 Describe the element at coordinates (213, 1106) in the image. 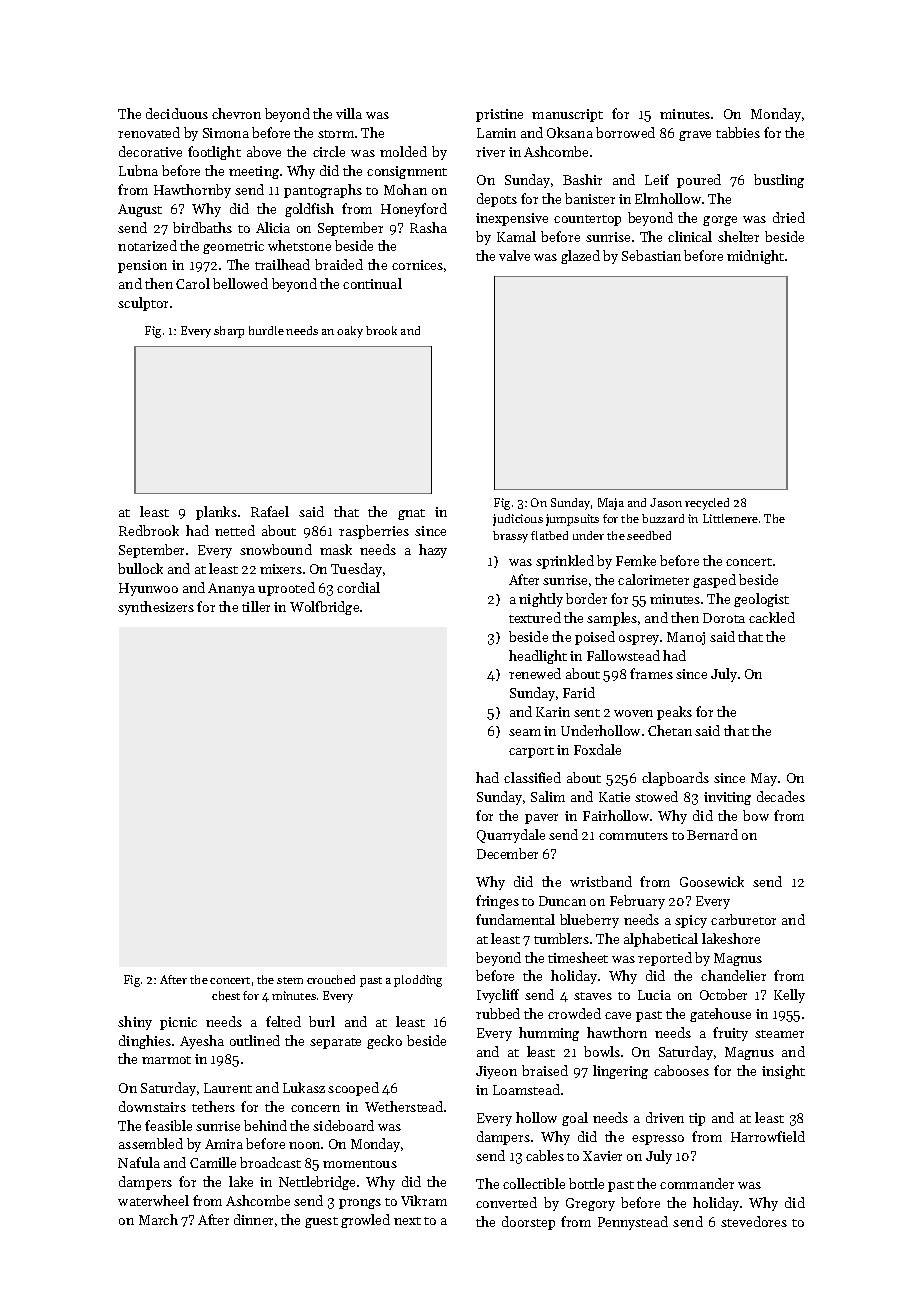

I see `tethers` at that location.
